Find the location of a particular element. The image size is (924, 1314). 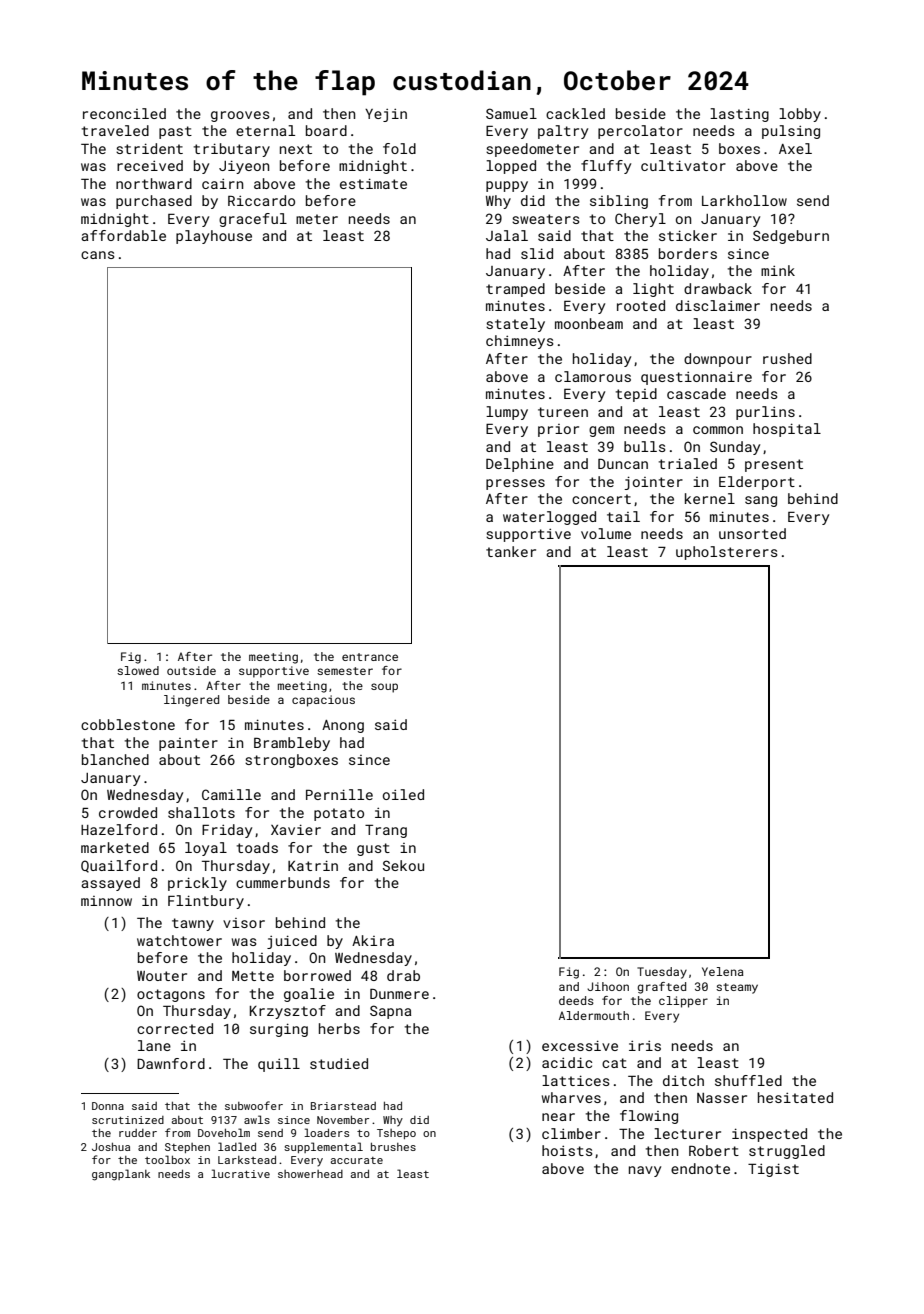

lumpy is located at coordinates (507, 413).
